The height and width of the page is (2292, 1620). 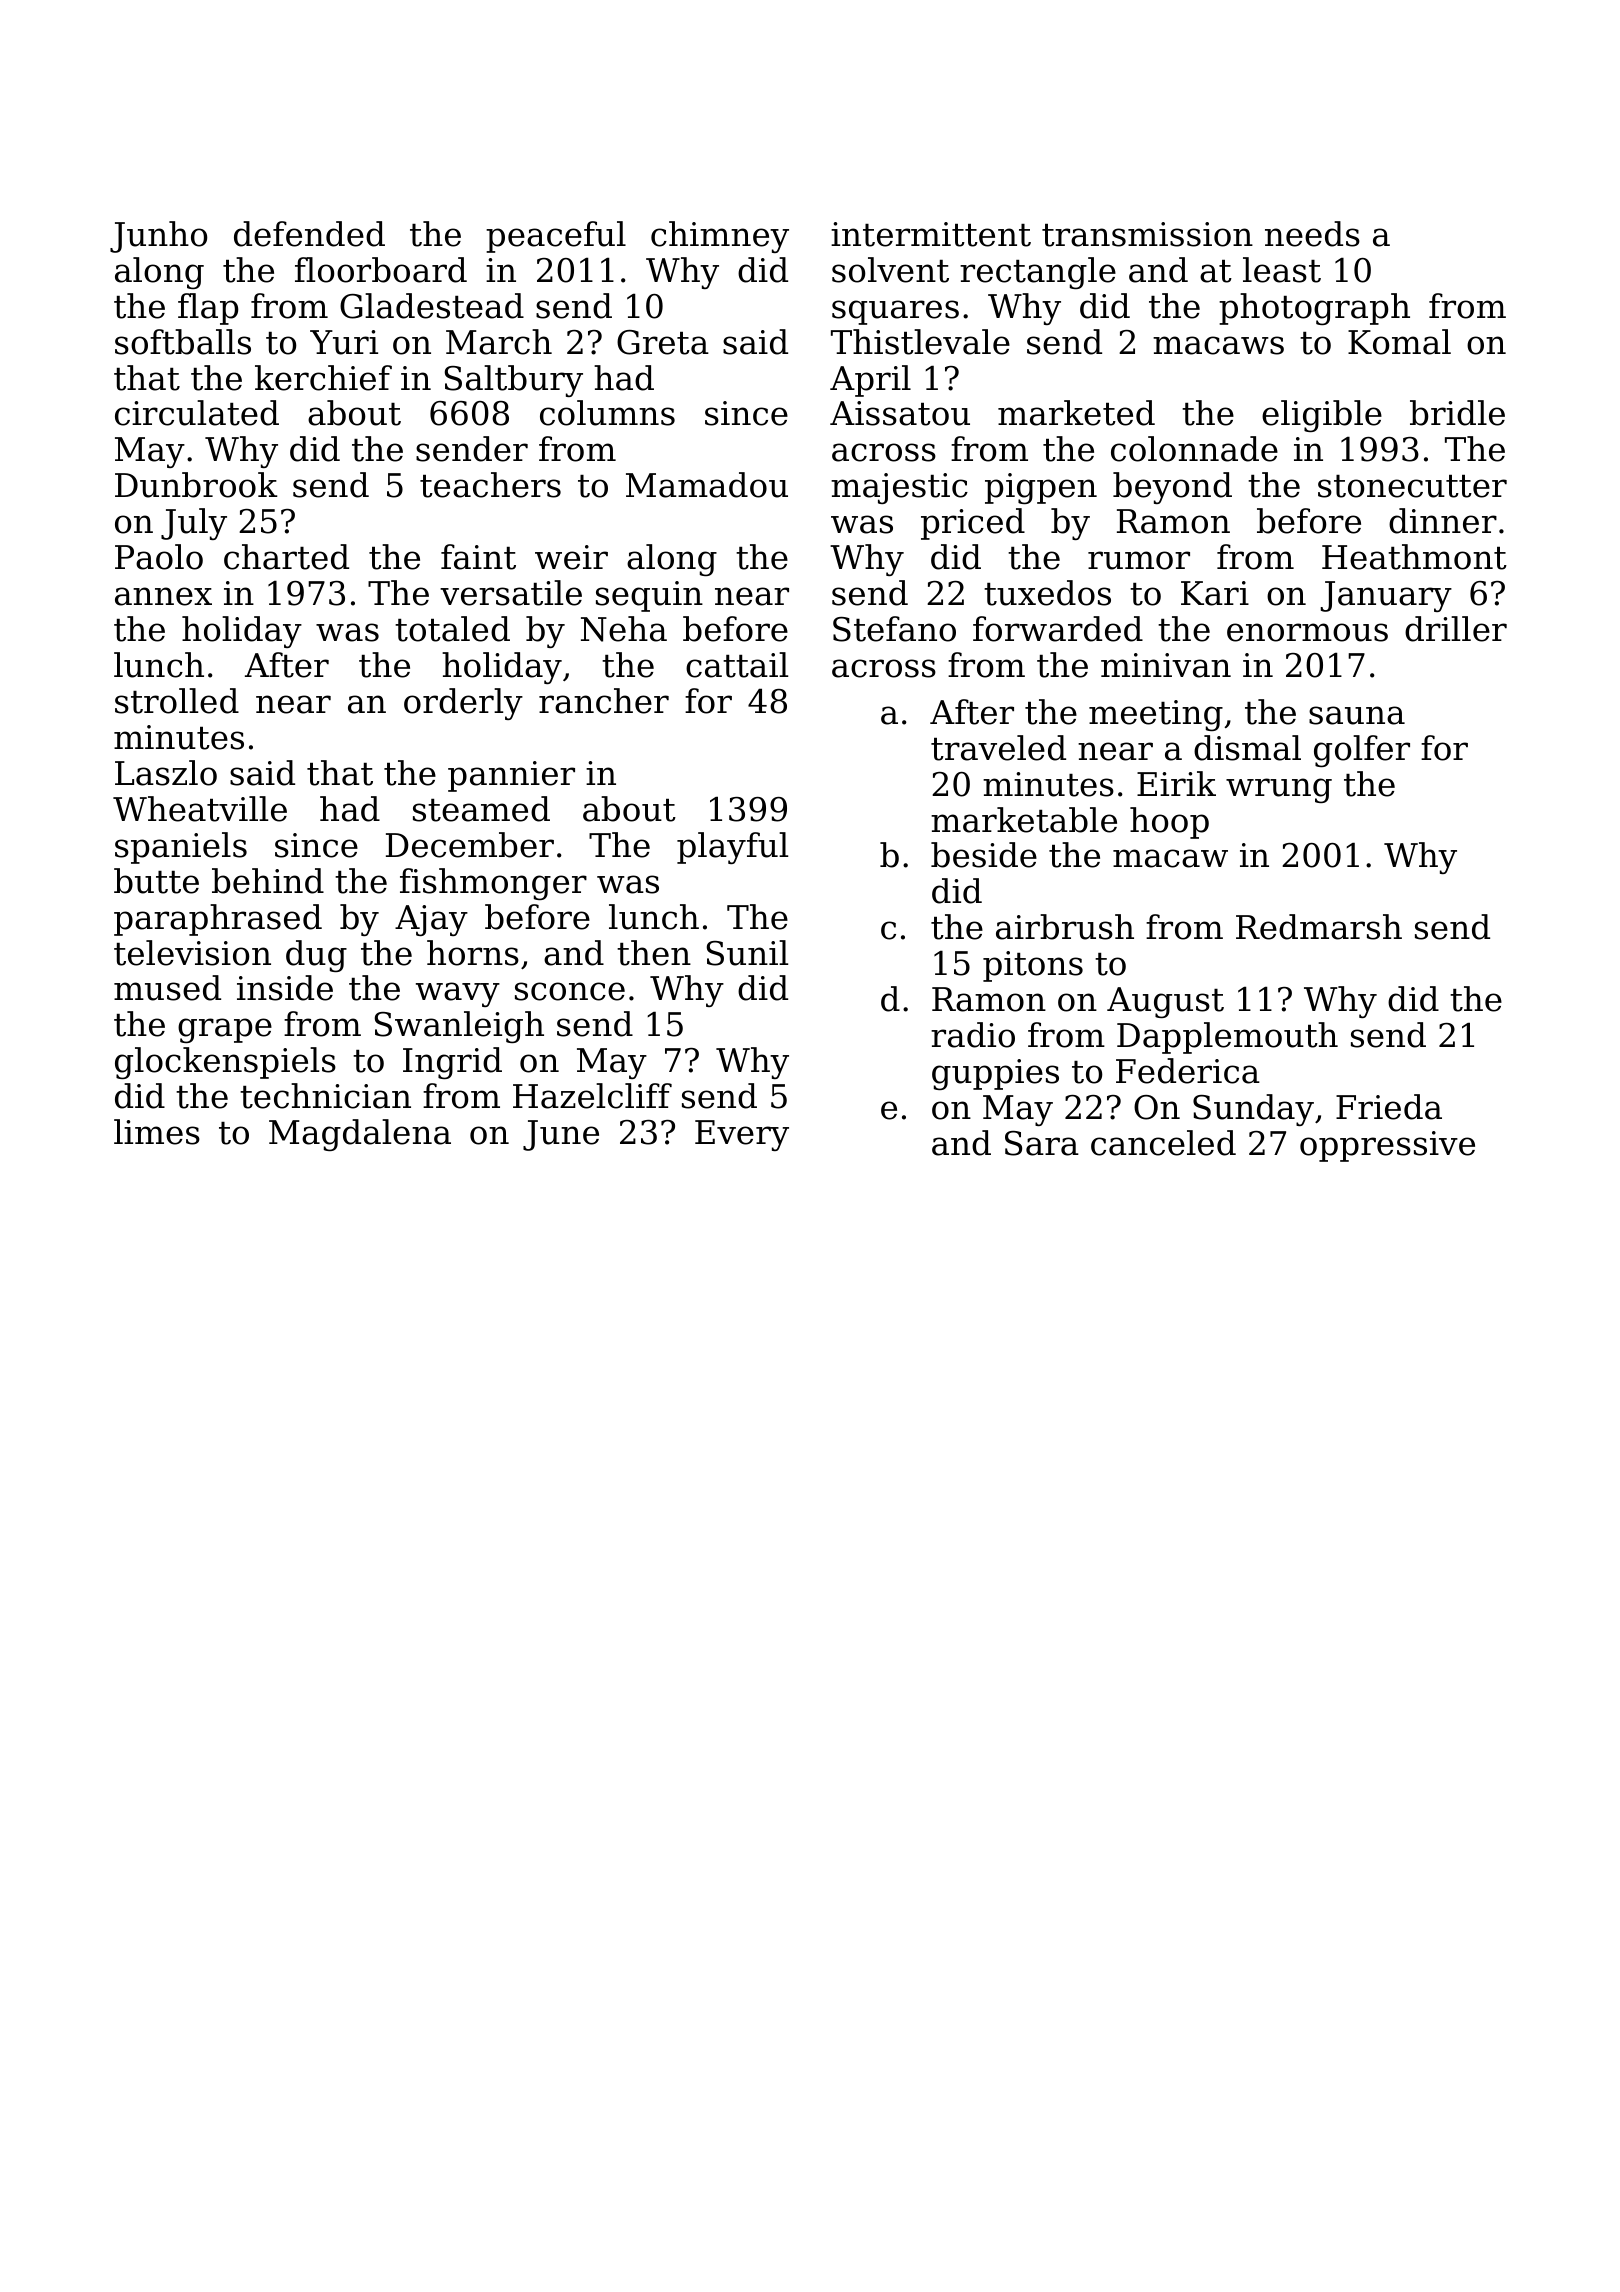 I want to click on Sara, so click(x=1042, y=1143).
